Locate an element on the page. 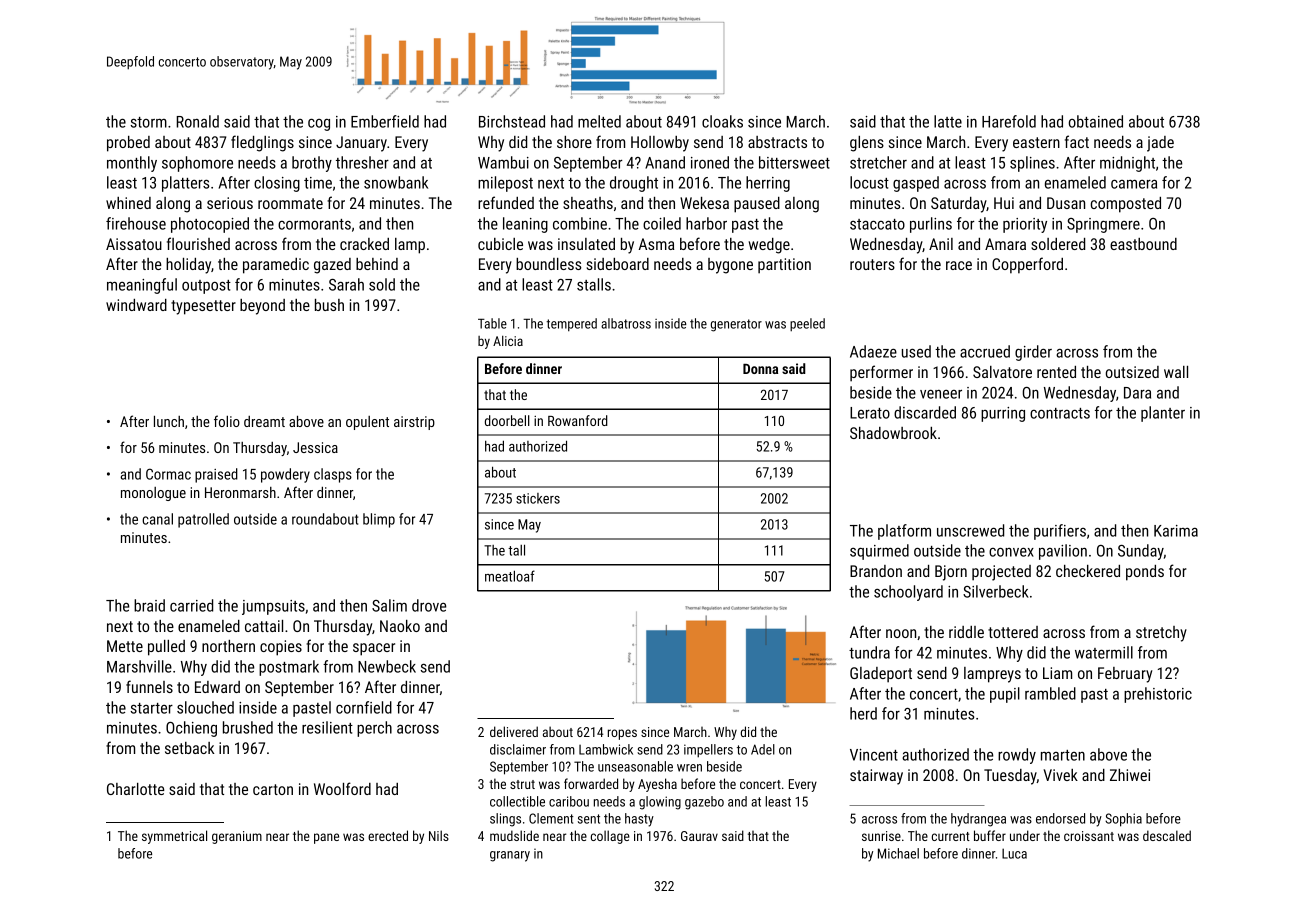 The image size is (1308, 924). tempered is located at coordinates (571, 324).
